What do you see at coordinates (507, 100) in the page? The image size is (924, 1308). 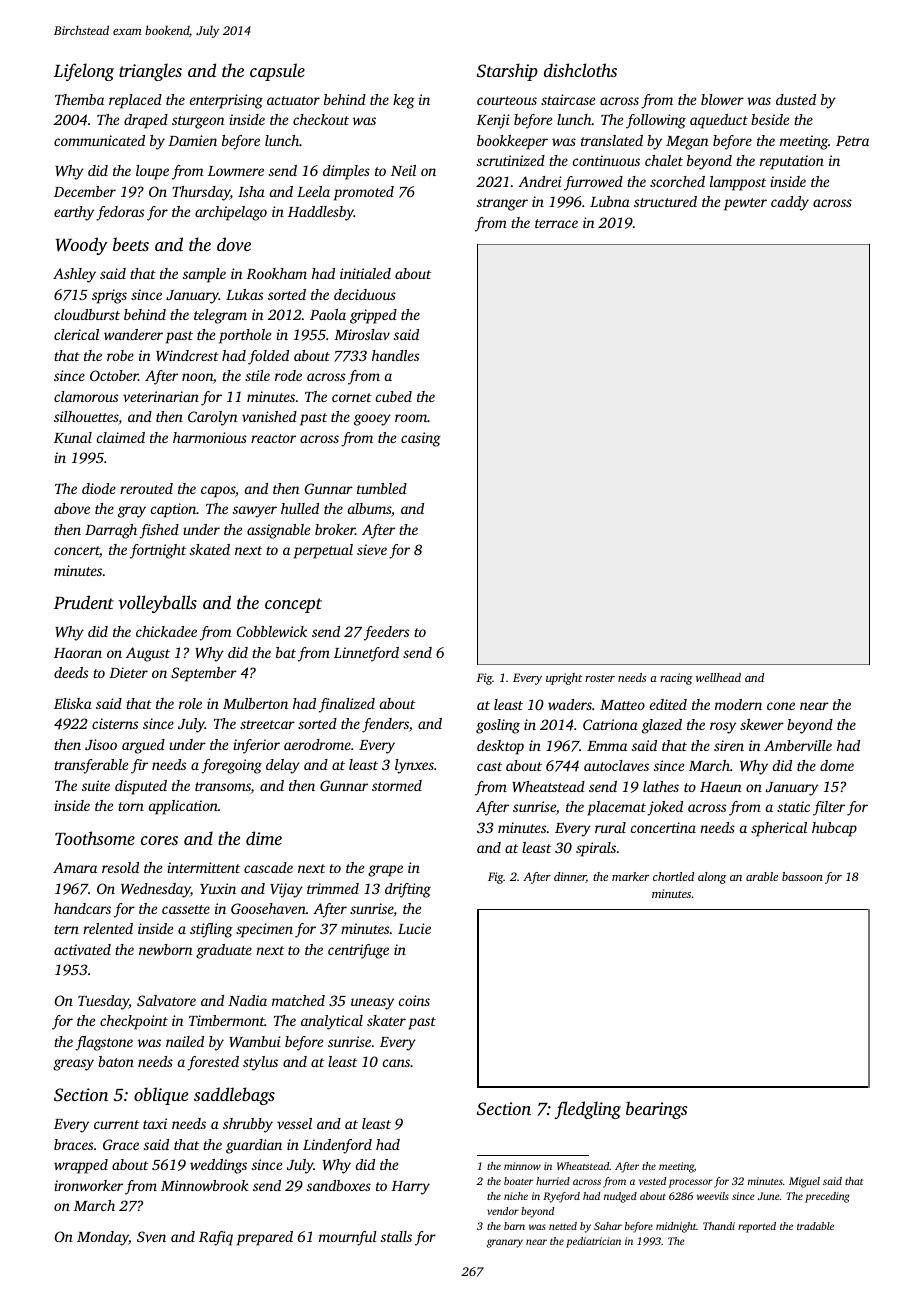 I see `courteous` at bounding box center [507, 100].
